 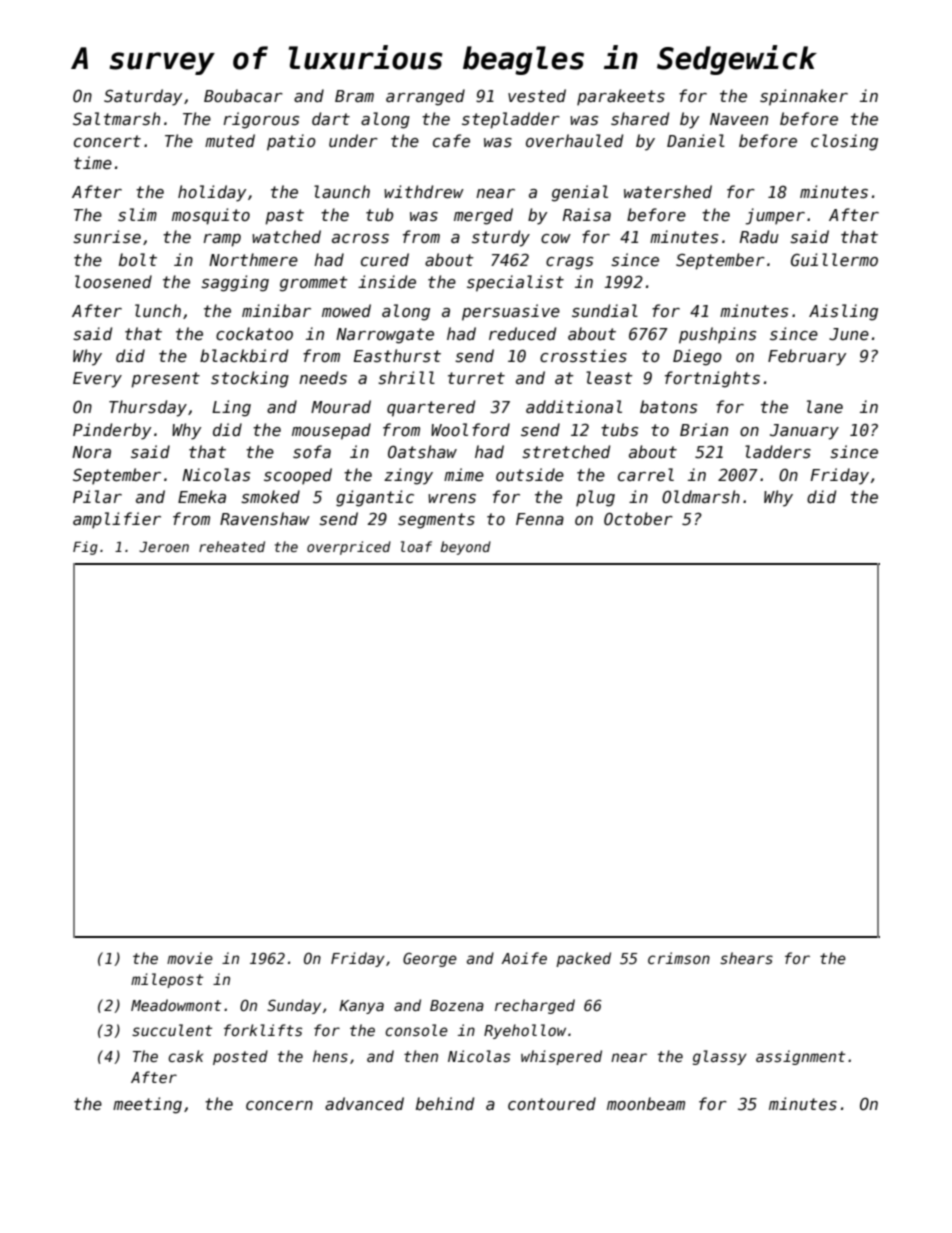 I want to click on arranged, so click(x=425, y=97).
